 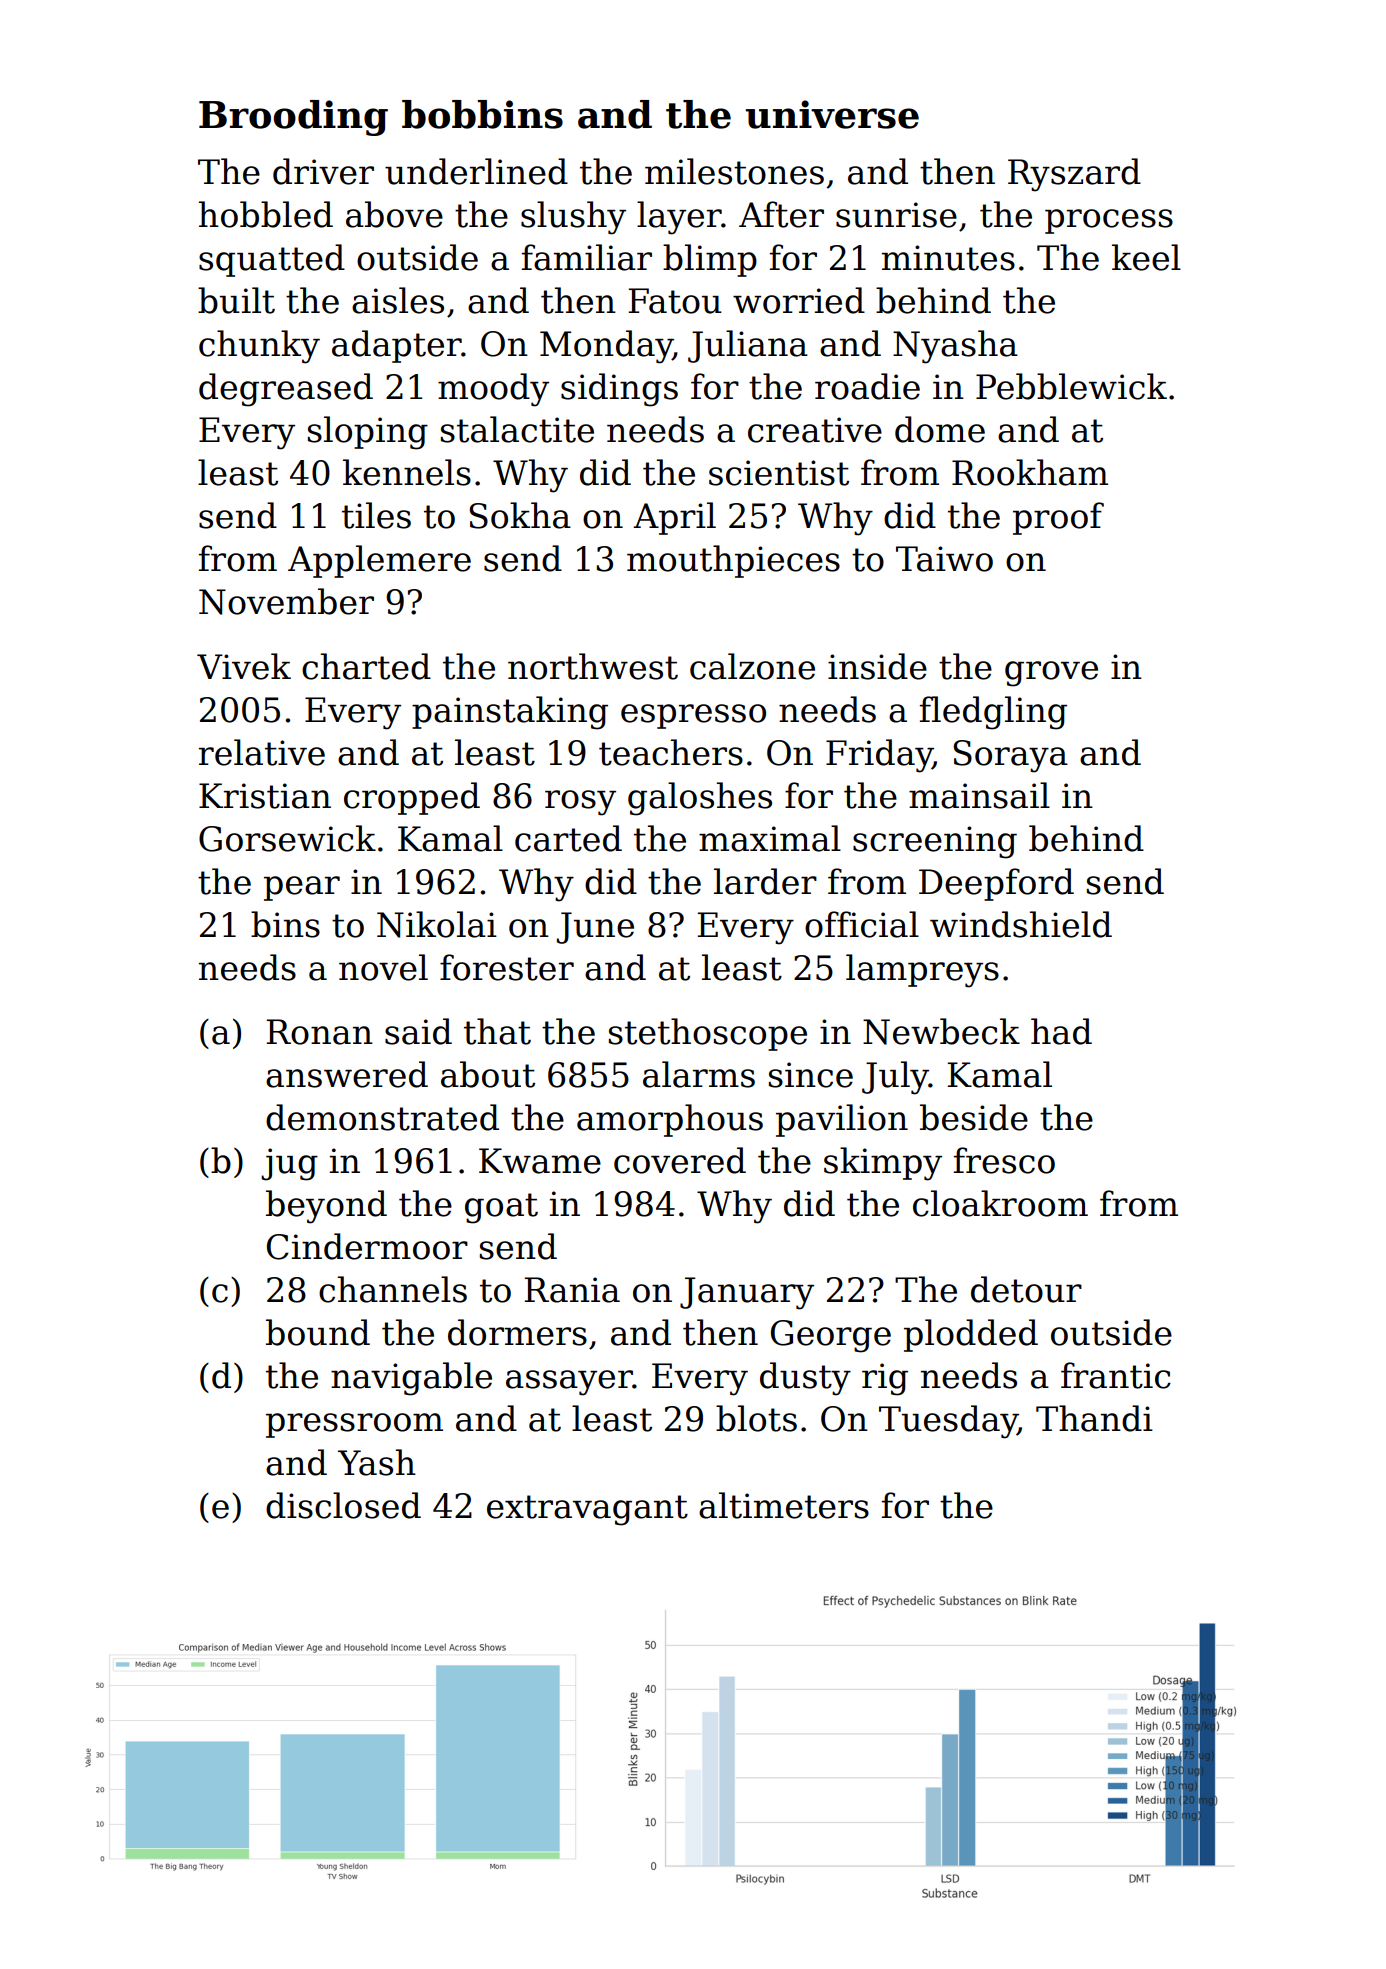 What do you see at coordinates (765, 881) in the image?
I see `larder` at bounding box center [765, 881].
